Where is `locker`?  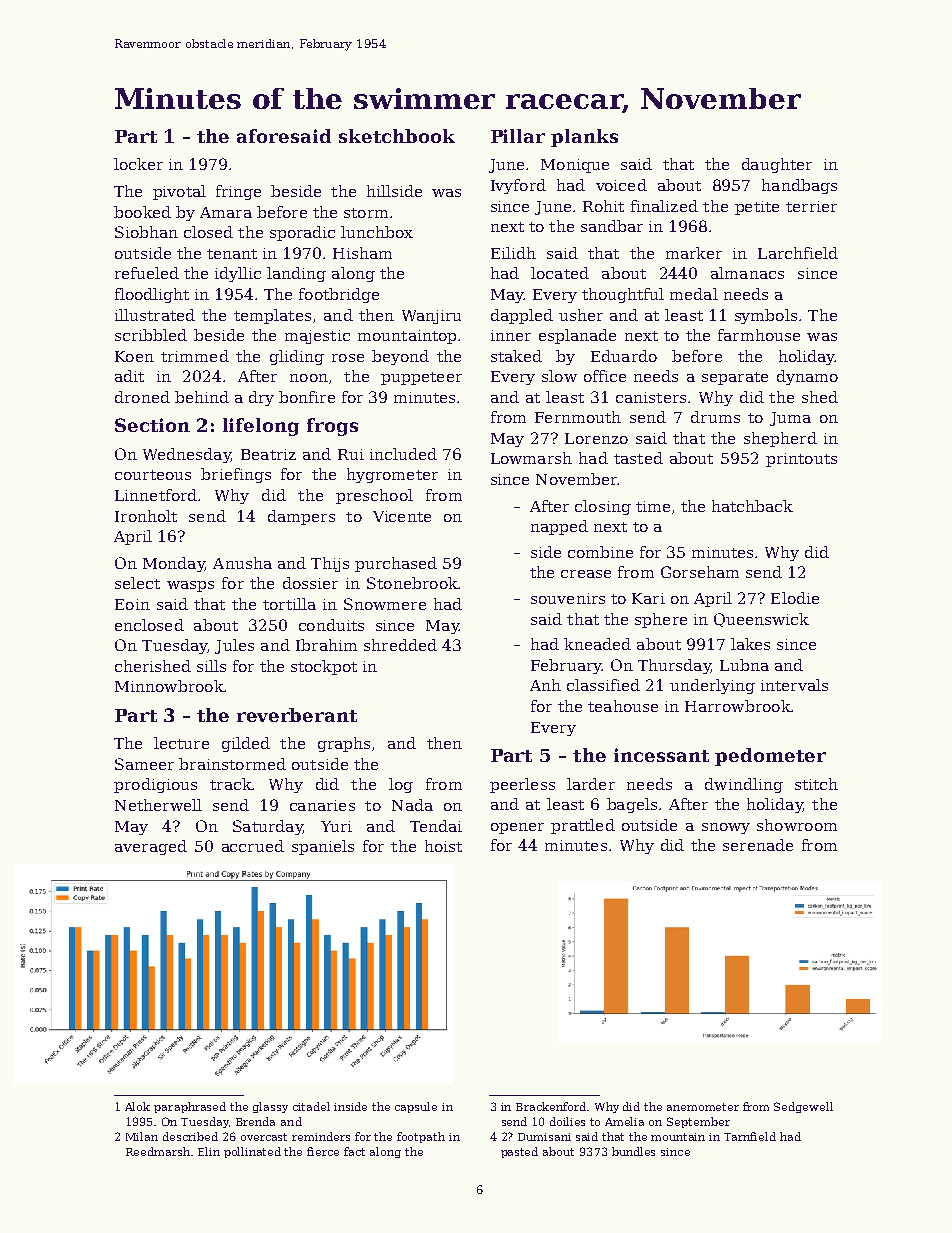
locker is located at coordinates (138, 164).
